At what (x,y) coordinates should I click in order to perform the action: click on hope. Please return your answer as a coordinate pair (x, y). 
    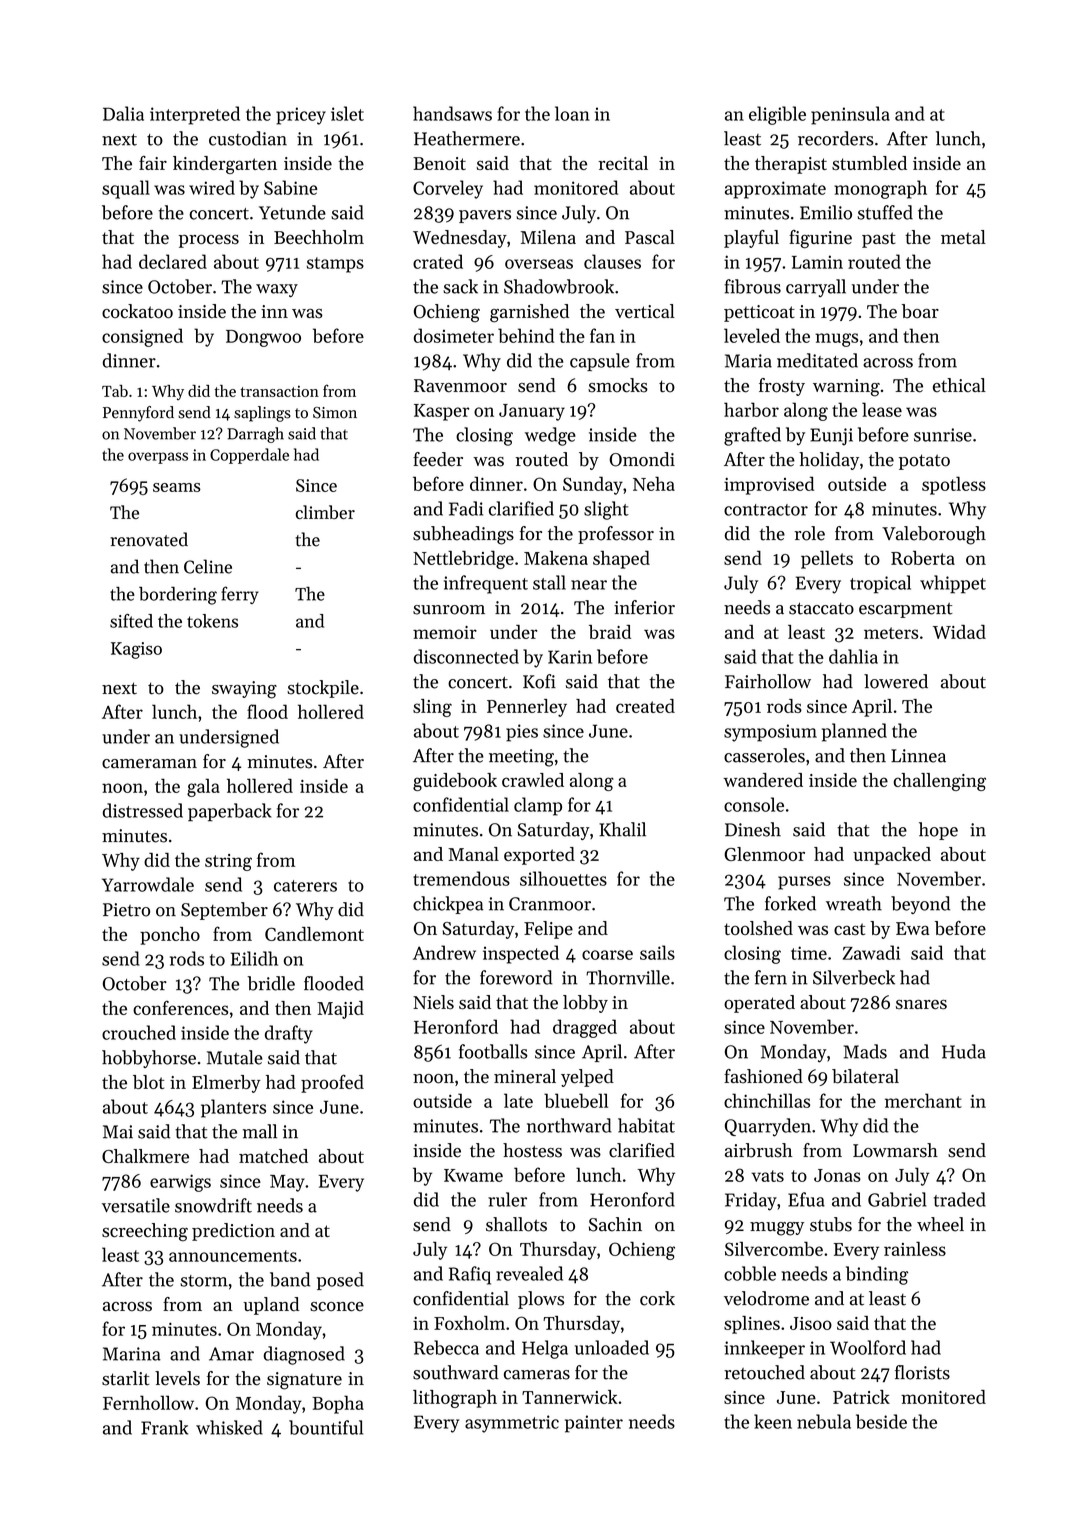
    Looking at the image, I should click on (938, 831).
